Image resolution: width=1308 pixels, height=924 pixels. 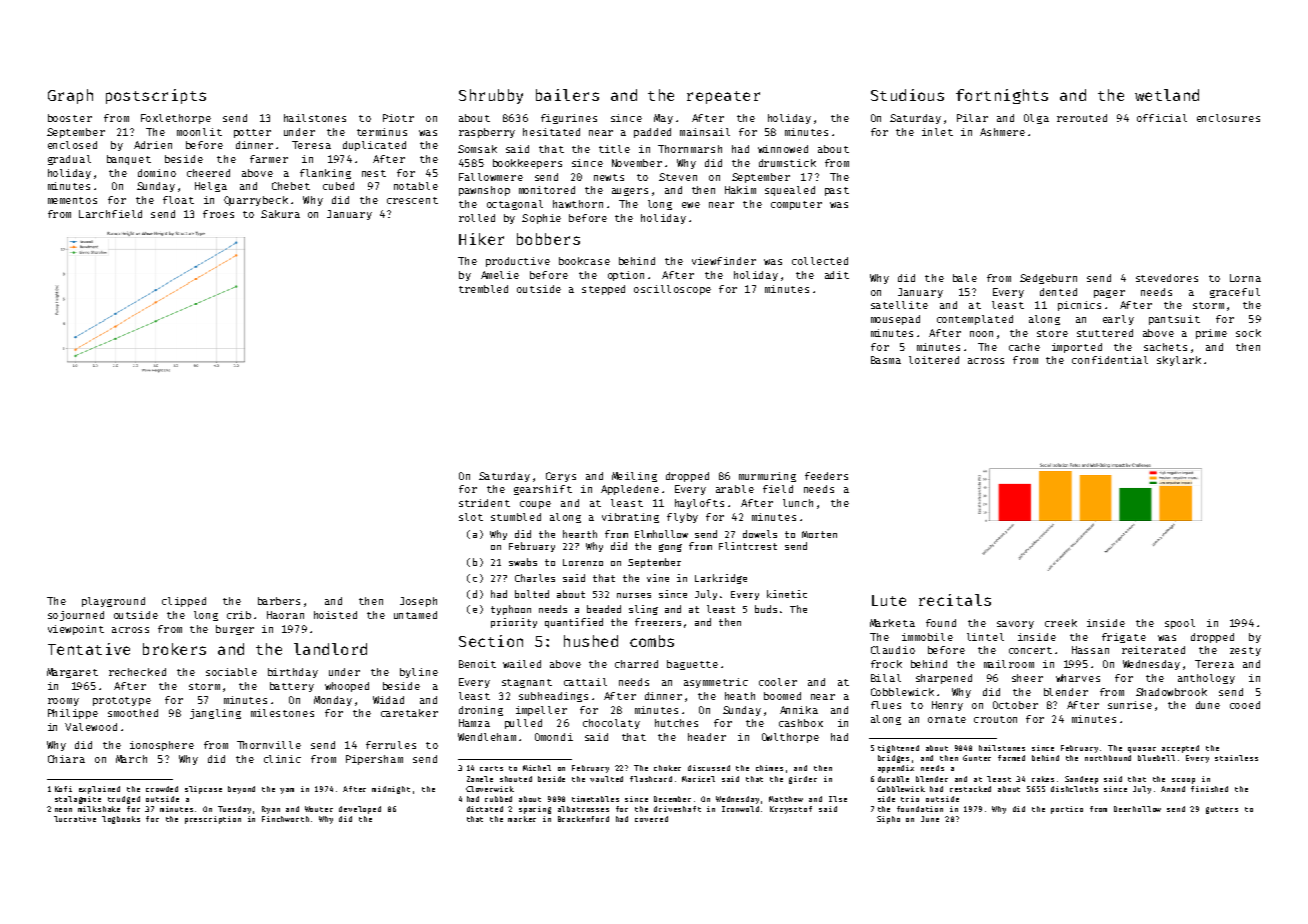 What do you see at coordinates (133, 713) in the document?
I see `smoothed` at bounding box center [133, 713].
